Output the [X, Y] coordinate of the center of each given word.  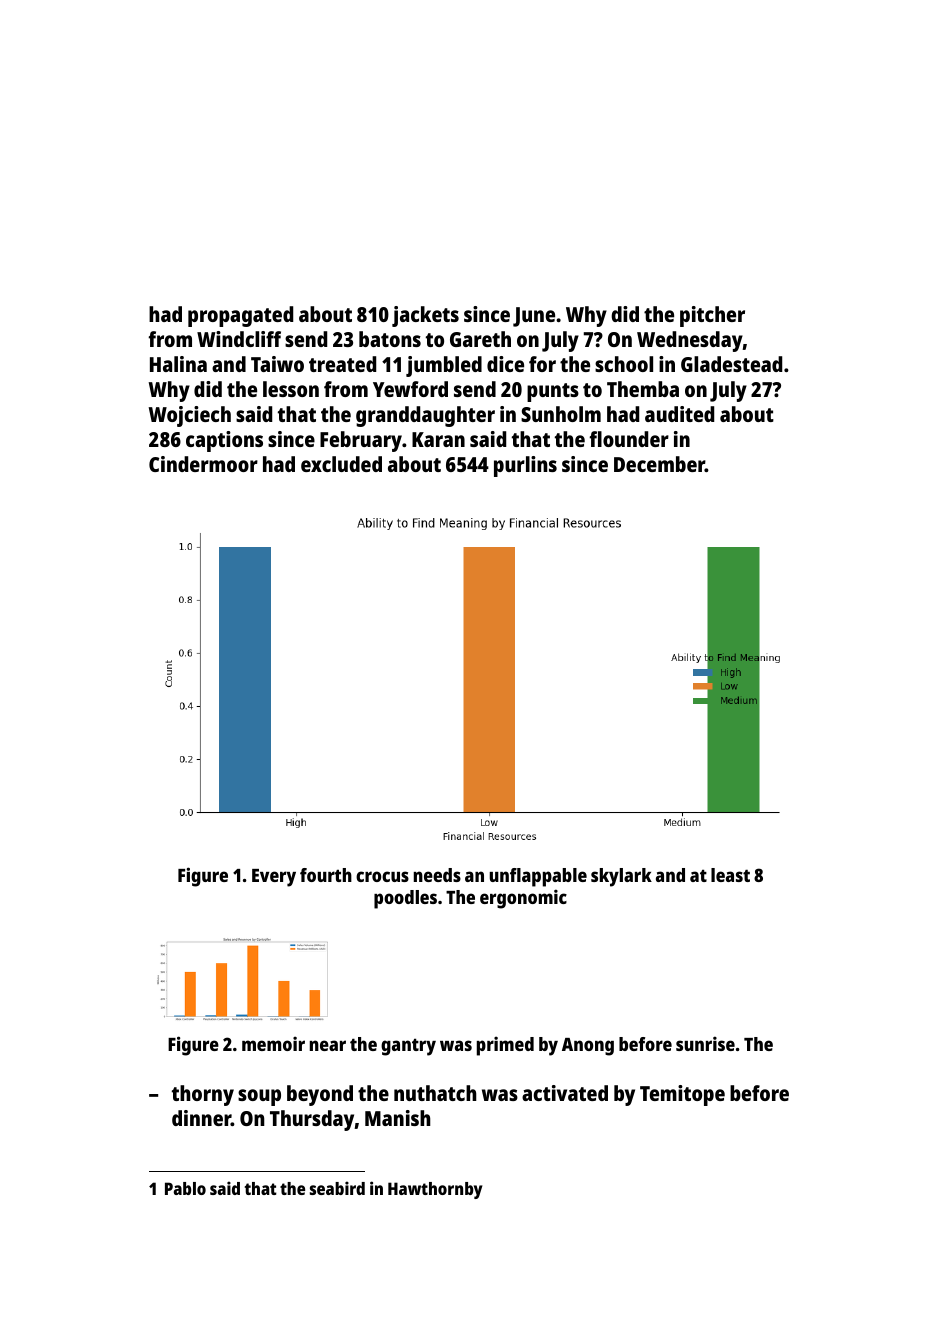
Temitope [682, 1095]
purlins [525, 466]
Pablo [185, 1188]
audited [679, 414]
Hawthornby [435, 1190]
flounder [629, 439]
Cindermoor [203, 464]
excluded [341, 464]
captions [224, 441]
